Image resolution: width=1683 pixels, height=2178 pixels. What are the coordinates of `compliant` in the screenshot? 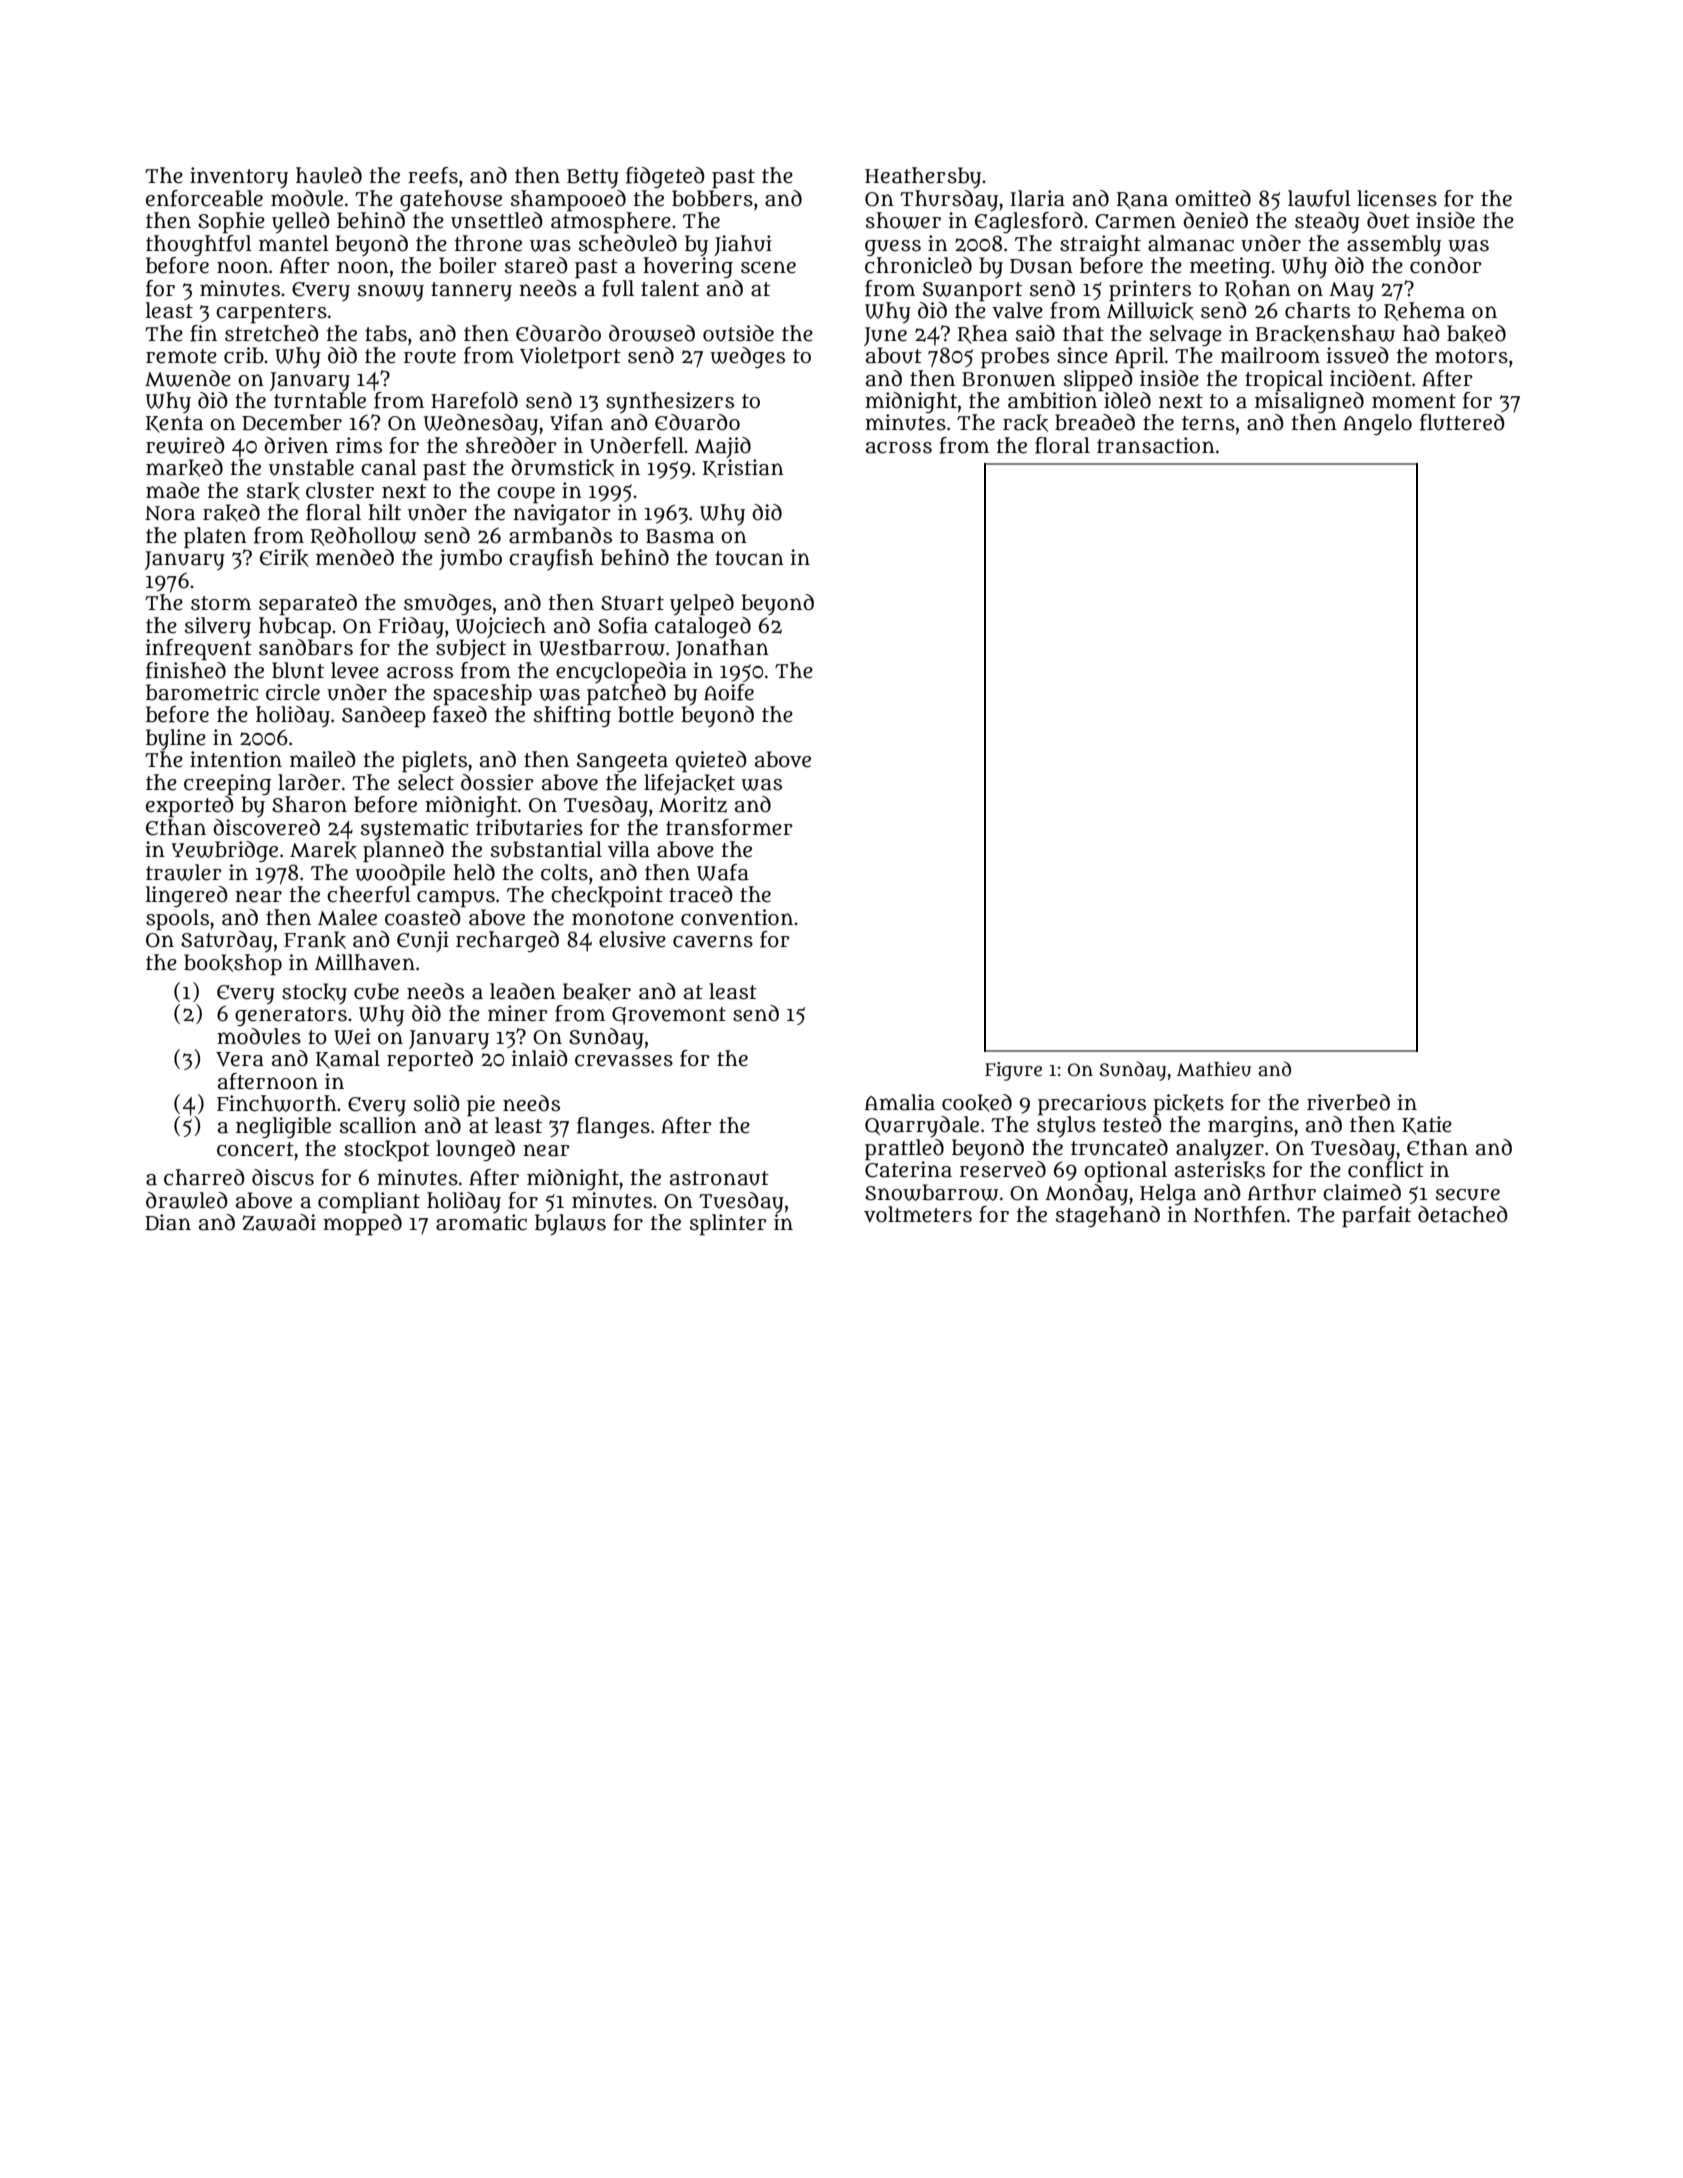 It's located at (369, 1202).
